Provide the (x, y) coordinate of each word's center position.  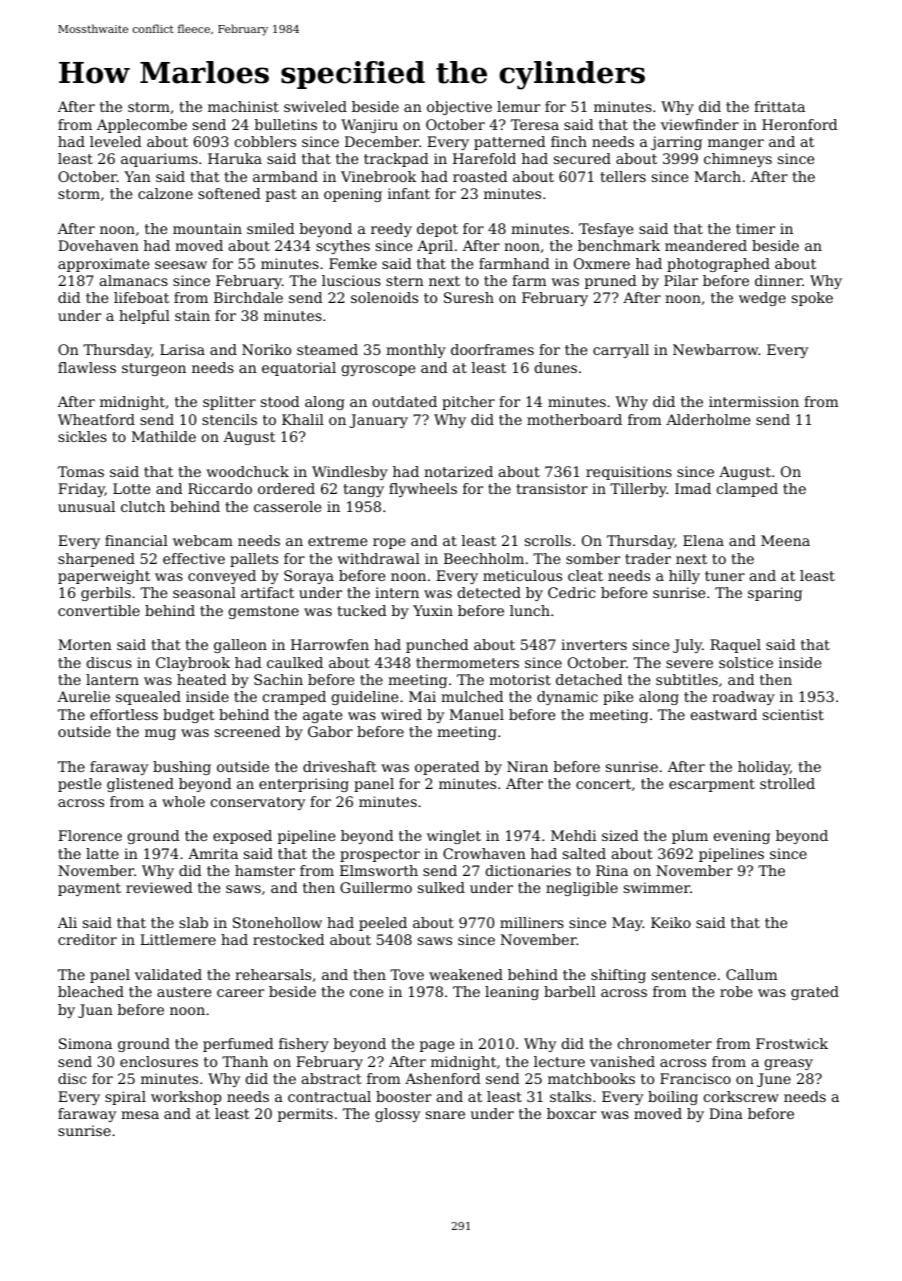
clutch (143, 506)
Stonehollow (277, 922)
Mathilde (164, 436)
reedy (391, 230)
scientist (793, 714)
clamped (747, 490)
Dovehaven (98, 245)
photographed (718, 265)
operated (447, 768)
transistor (552, 488)
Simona (85, 1043)
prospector (380, 855)
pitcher (468, 403)
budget (189, 716)
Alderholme (708, 419)
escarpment (712, 785)
